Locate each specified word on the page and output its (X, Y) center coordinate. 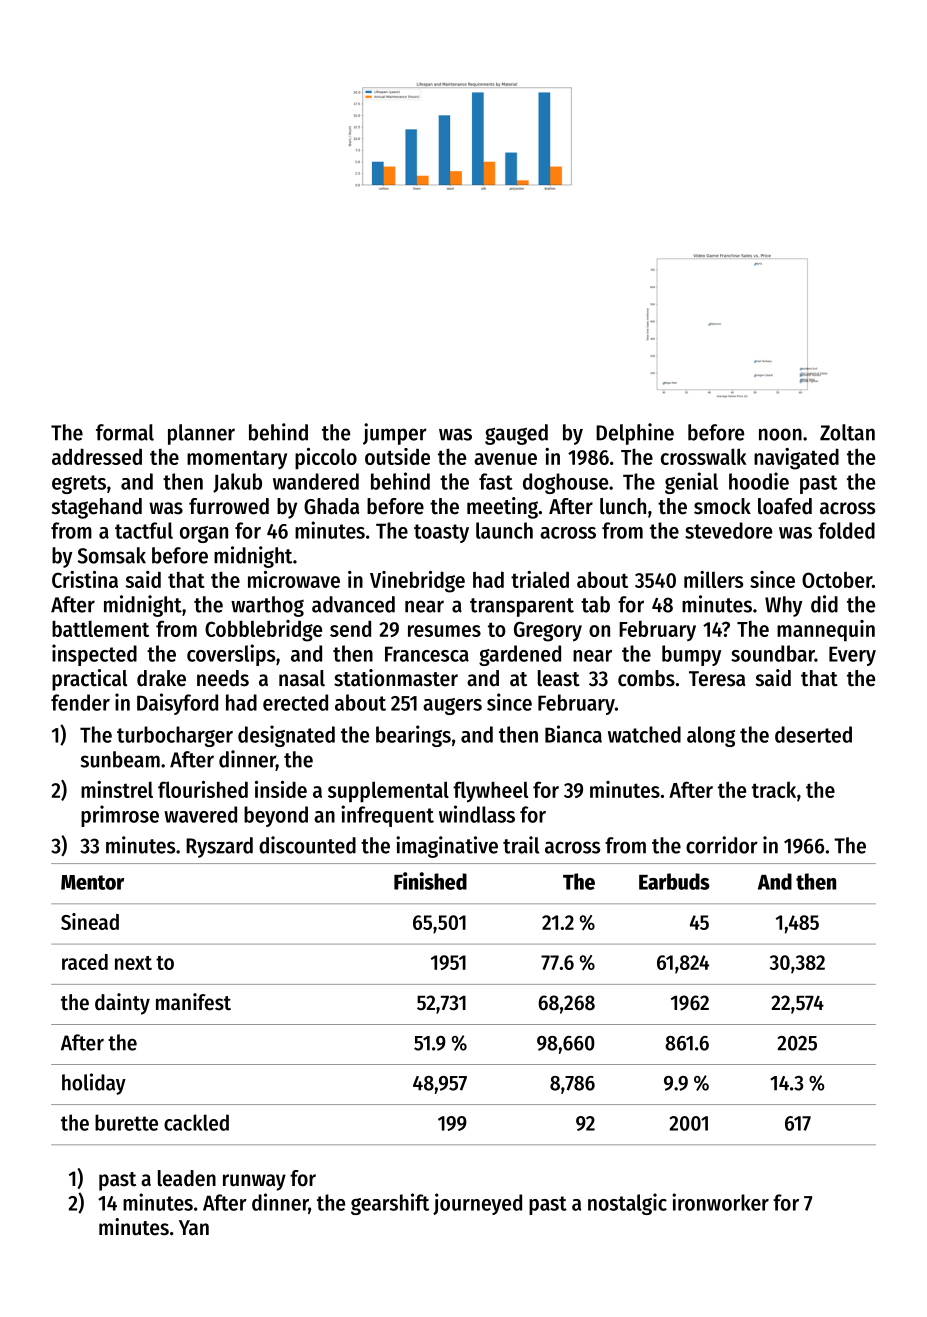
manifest (193, 1002)
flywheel (490, 792)
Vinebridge (417, 582)
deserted (813, 734)
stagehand (97, 508)
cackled (196, 1122)
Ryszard (219, 847)
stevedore (728, 530)
